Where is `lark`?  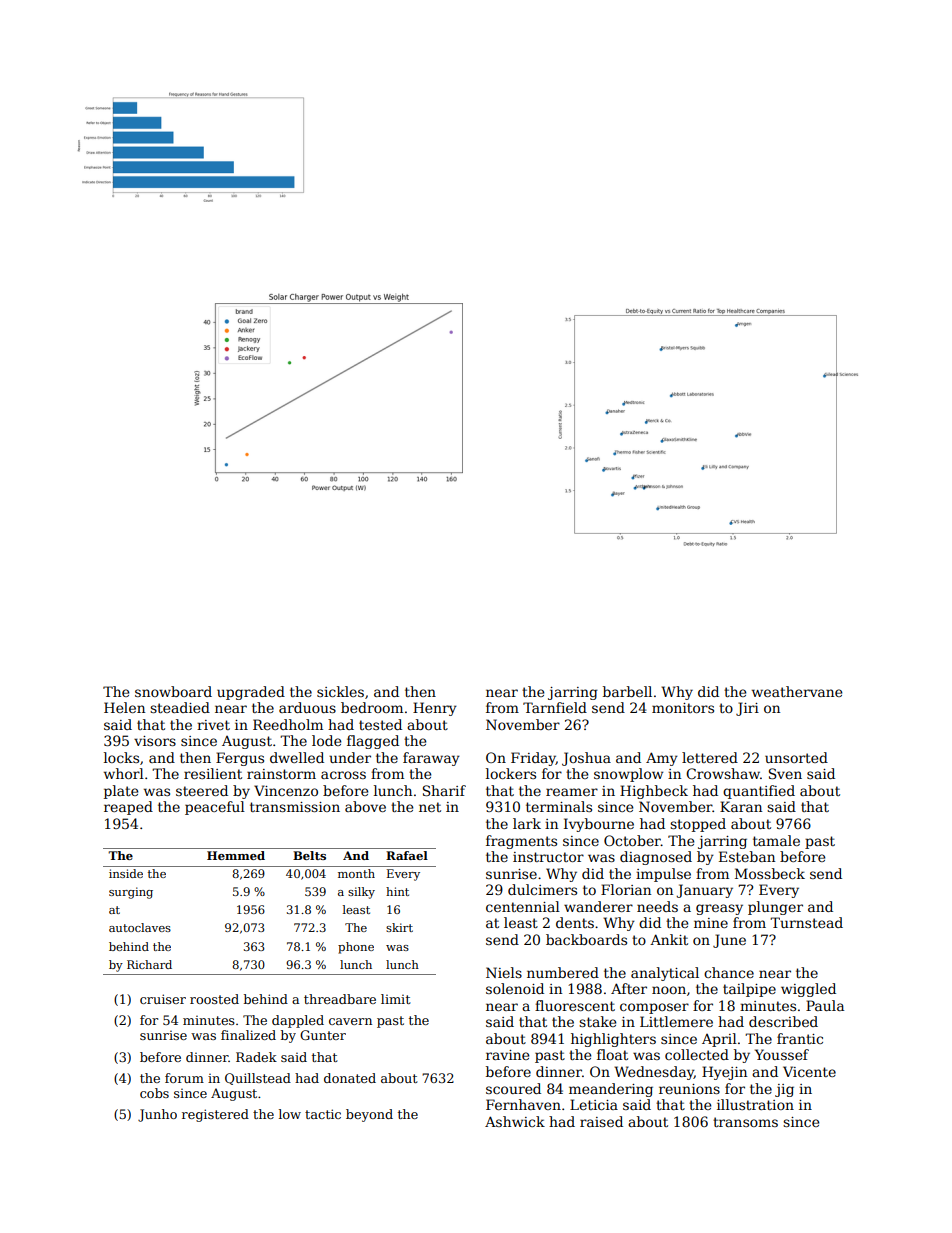
lark is located at coordinates (527, 823).
